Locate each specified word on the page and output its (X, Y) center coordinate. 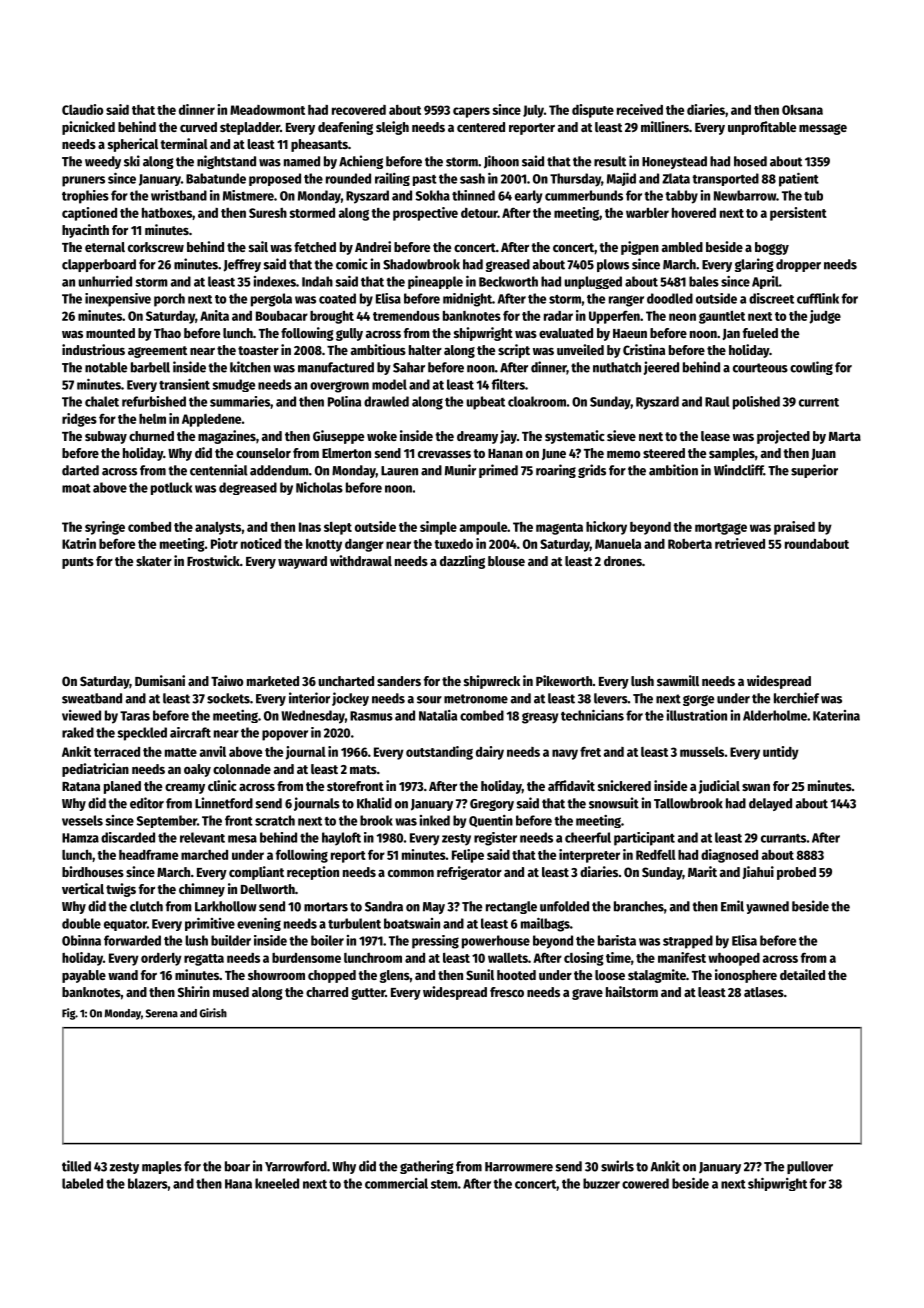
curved (198, 127)
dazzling (462, 562)
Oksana (802, 110)
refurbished (154, 401)
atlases (764, 992)
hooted (516, 975)
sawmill (678, 680)
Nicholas (319, 487)
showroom (276, 975)
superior (814, 471)
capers (471, 112)
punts (78, 563)
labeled (82, 1183)
